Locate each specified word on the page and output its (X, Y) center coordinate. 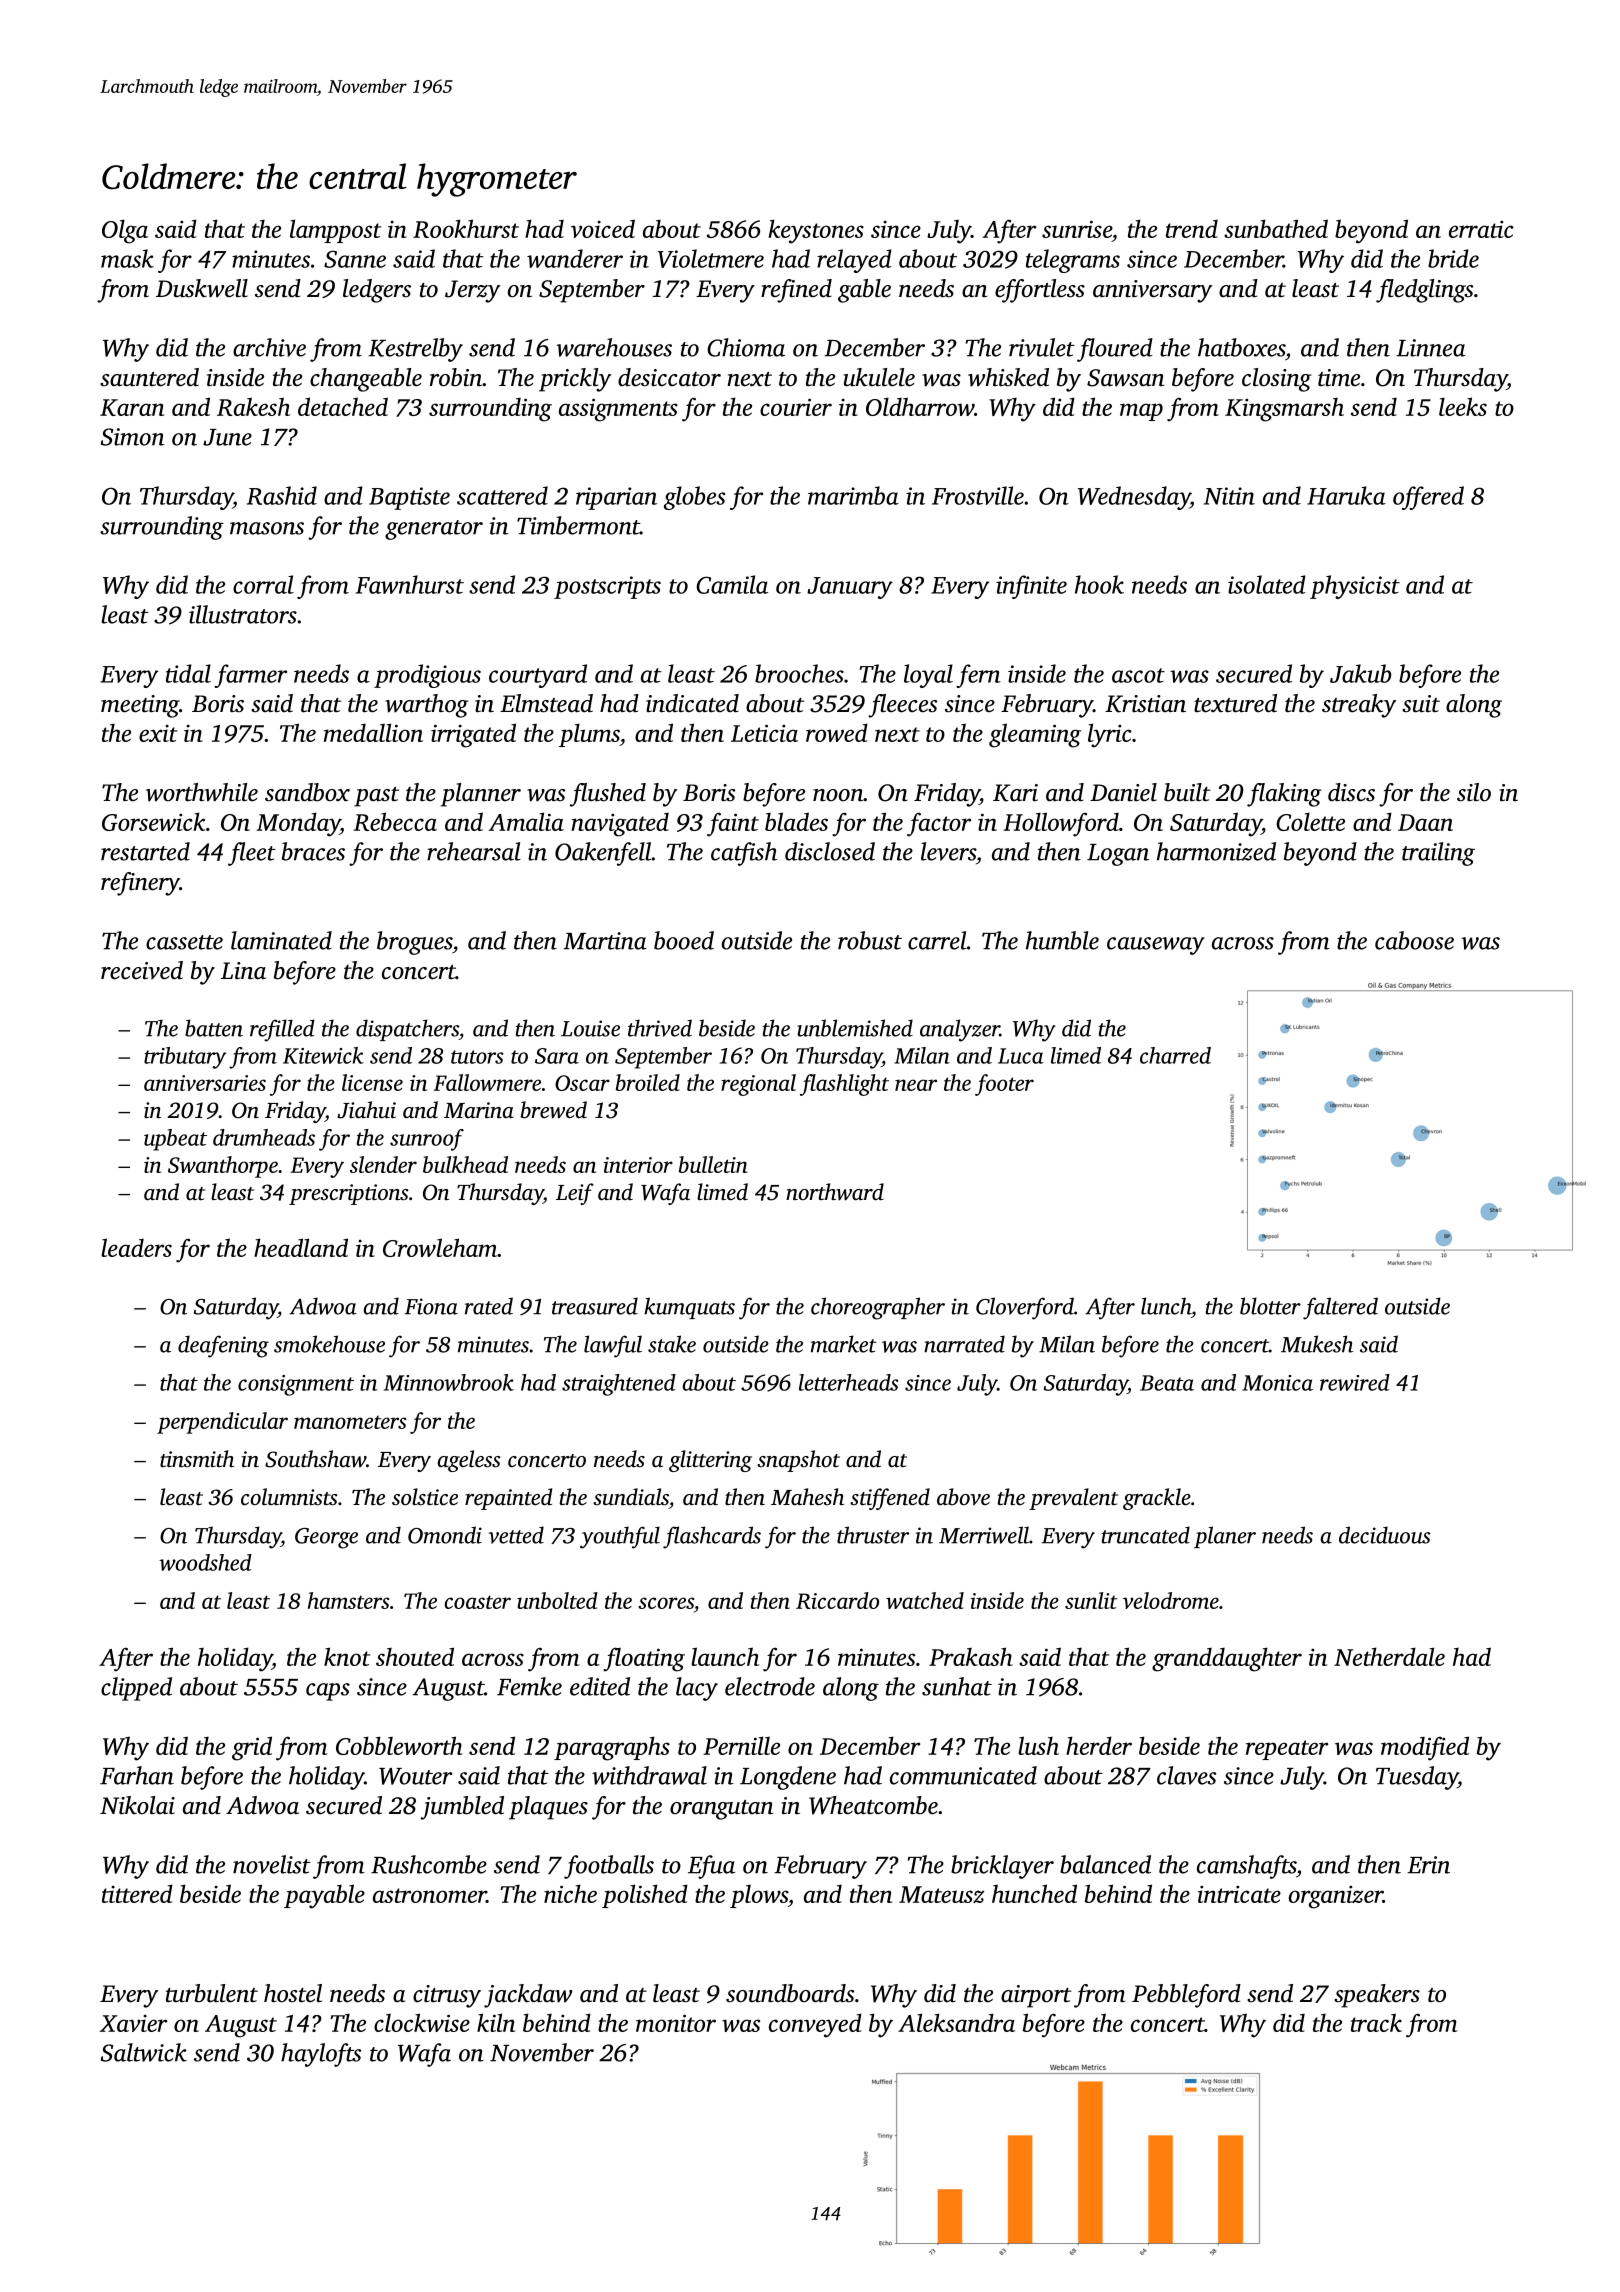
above (963, 1497)
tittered (137, 1893)
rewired (1355, 1382)
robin (456, 377)
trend (1192, 229)
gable (864, 291)
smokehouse (329, 1344)
